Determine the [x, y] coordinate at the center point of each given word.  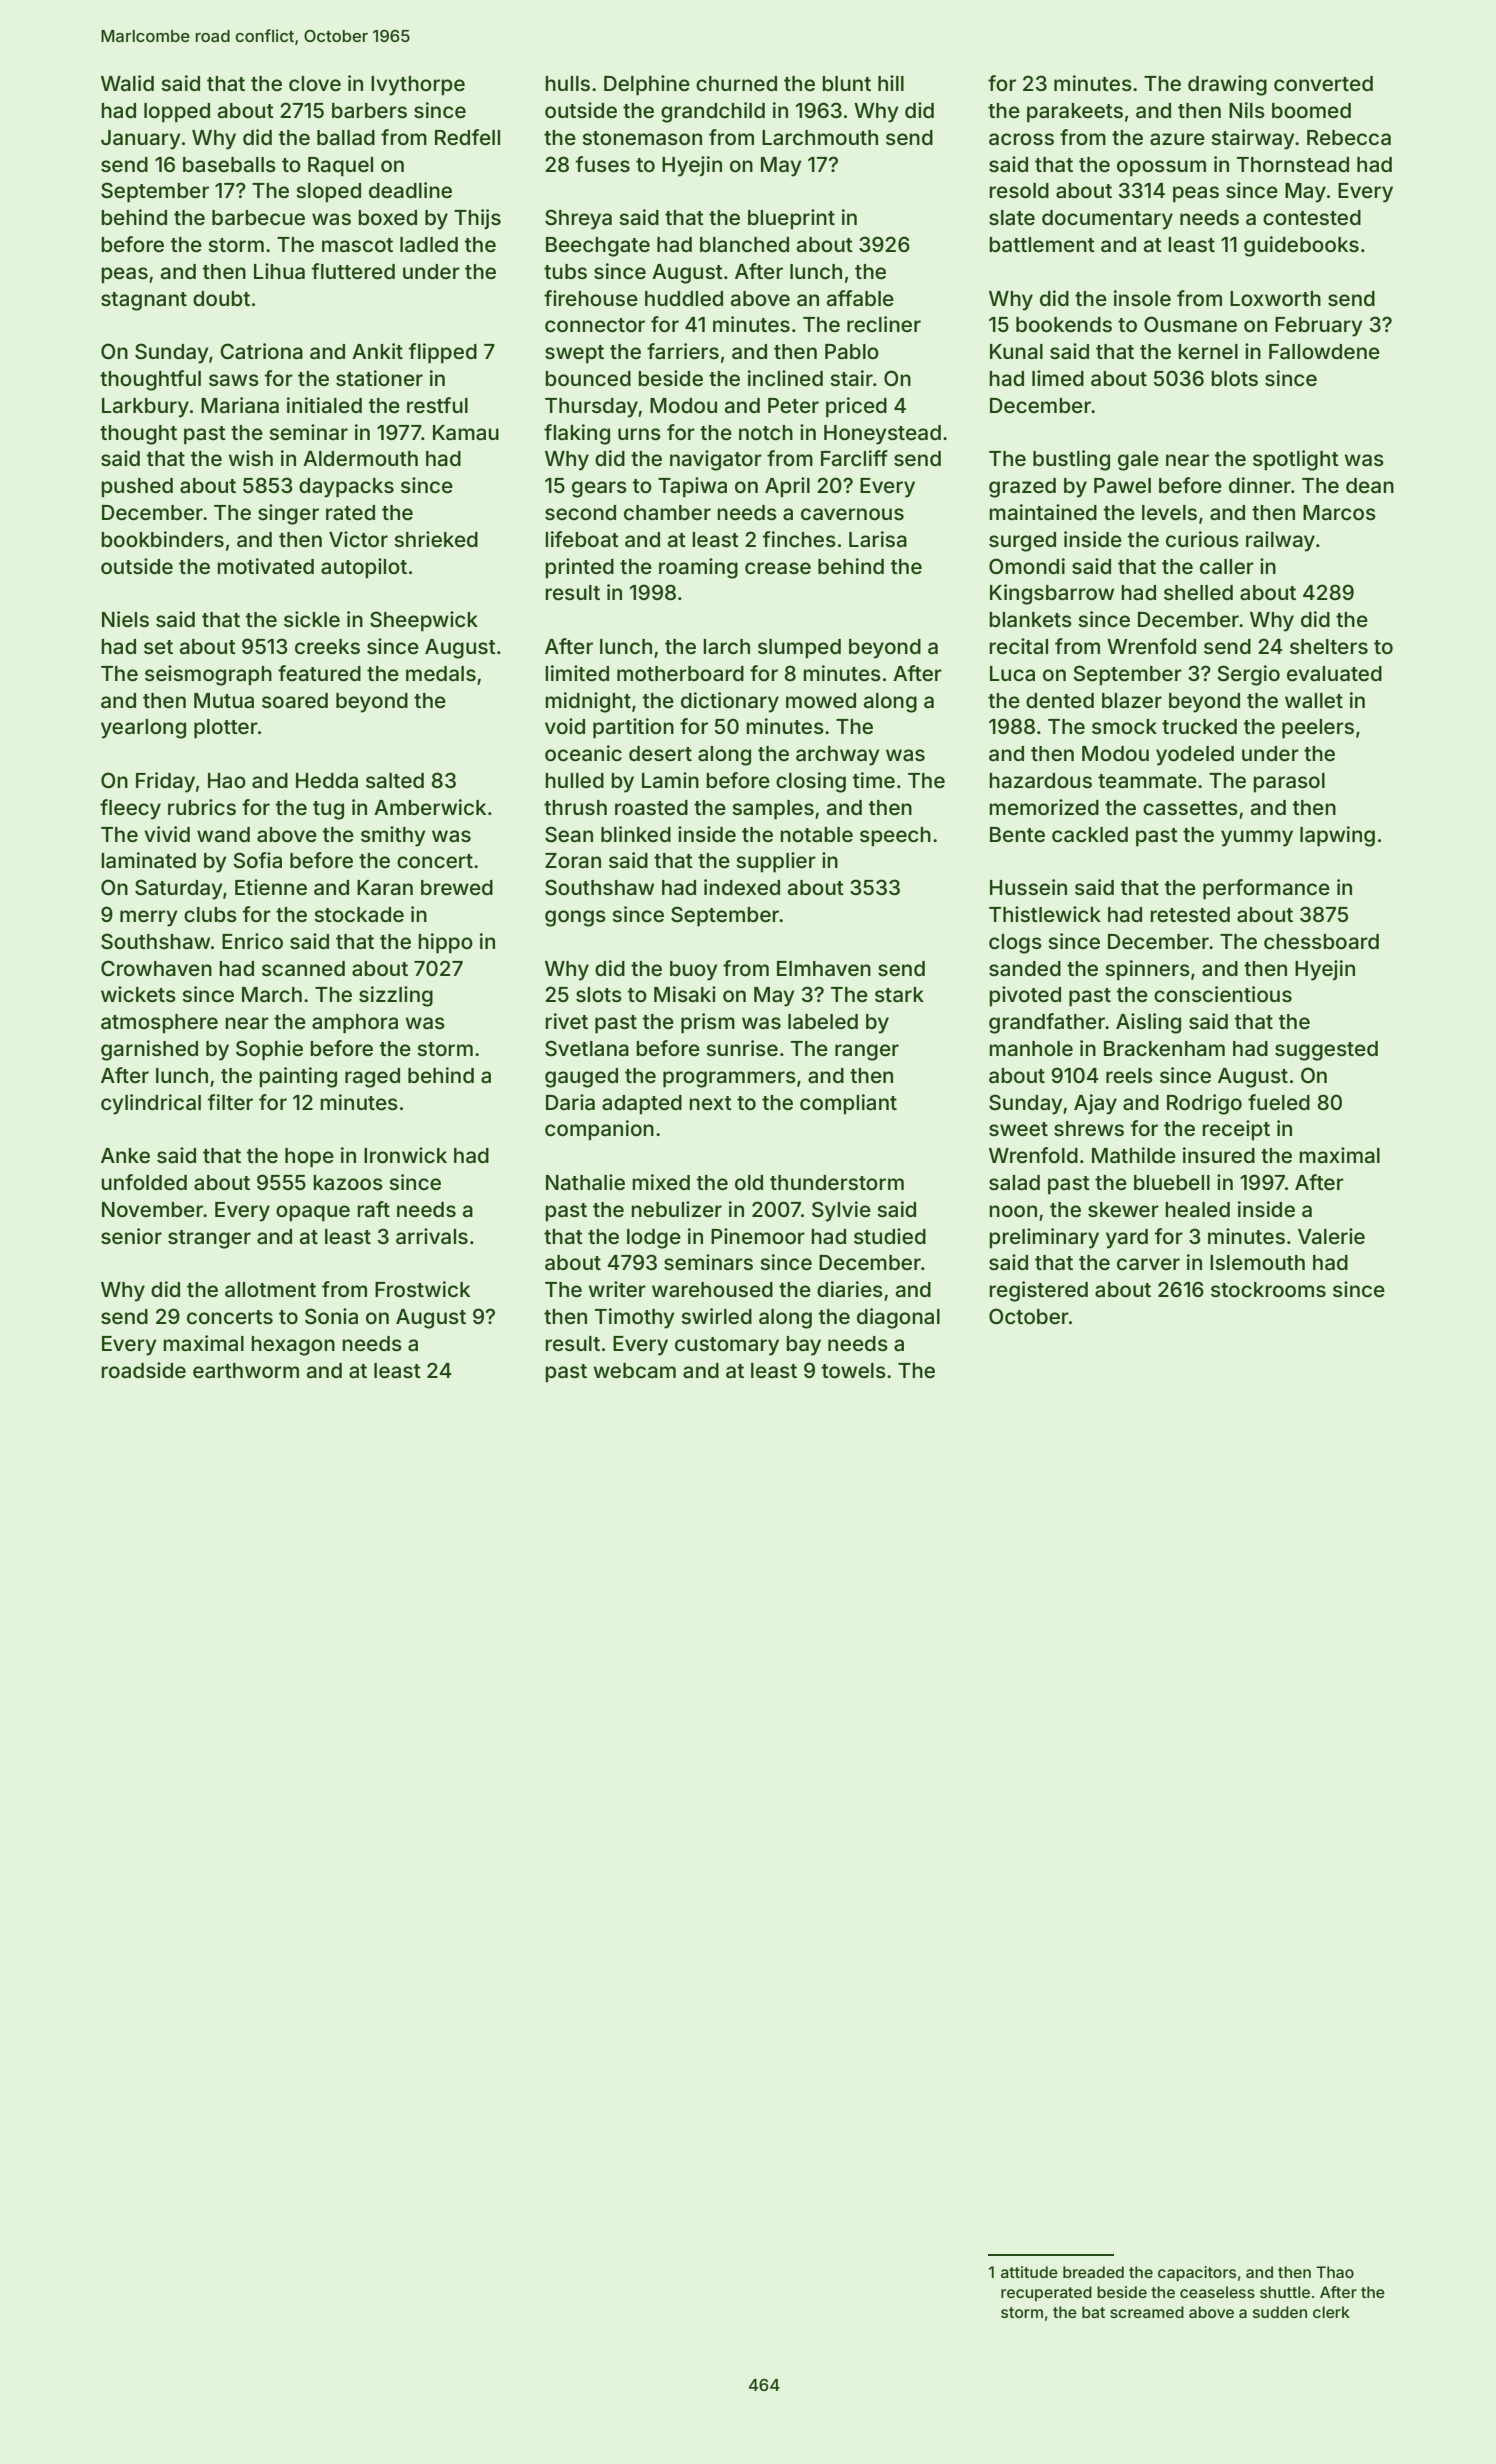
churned [736, 83]
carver [1148, 1264]
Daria [570, 1102]
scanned [303, 968]
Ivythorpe [418, 86]
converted [1323, 83]
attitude [1029, 2272]
